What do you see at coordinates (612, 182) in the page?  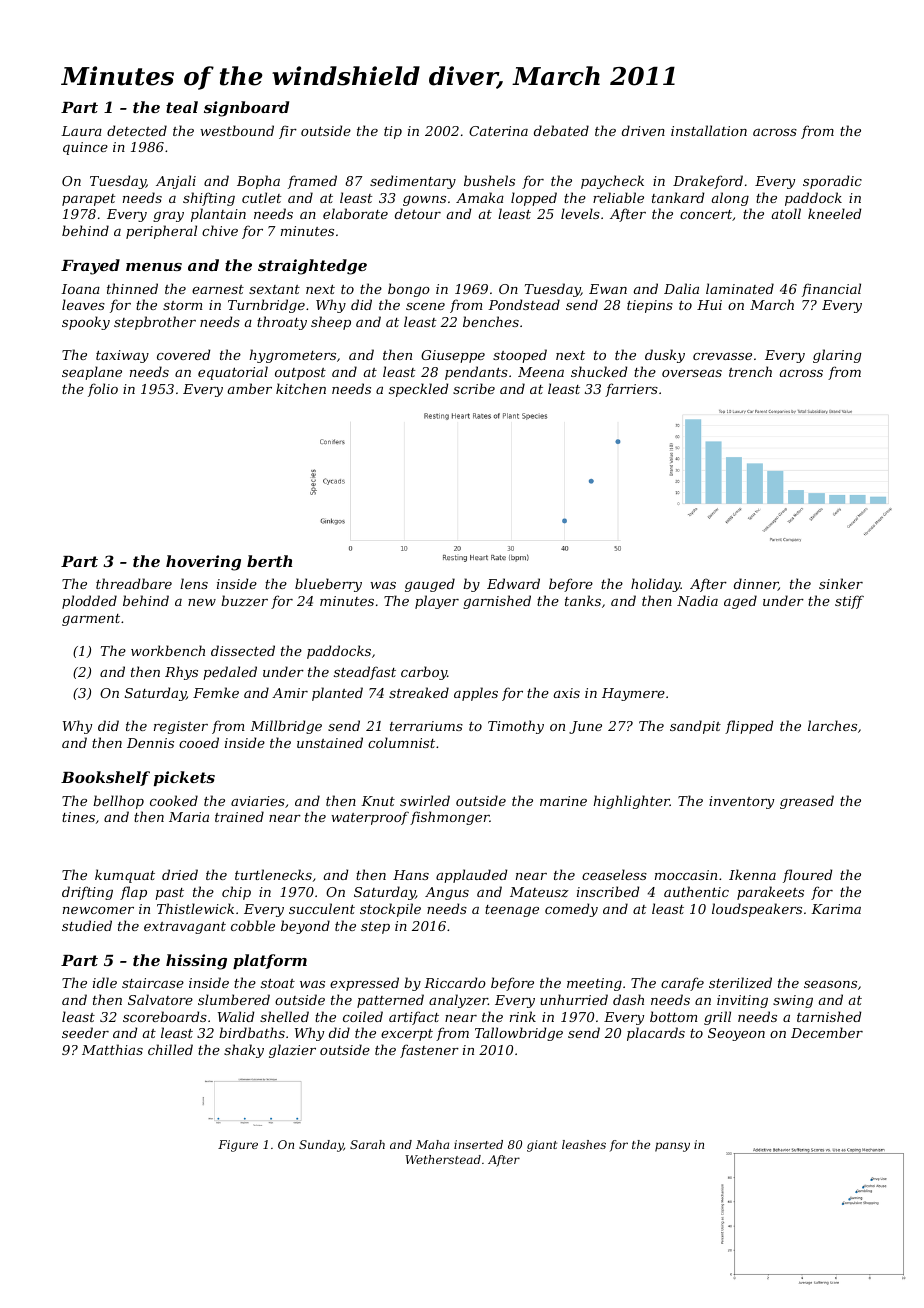 I see `paycheck` at bounding box center [612, 182].
